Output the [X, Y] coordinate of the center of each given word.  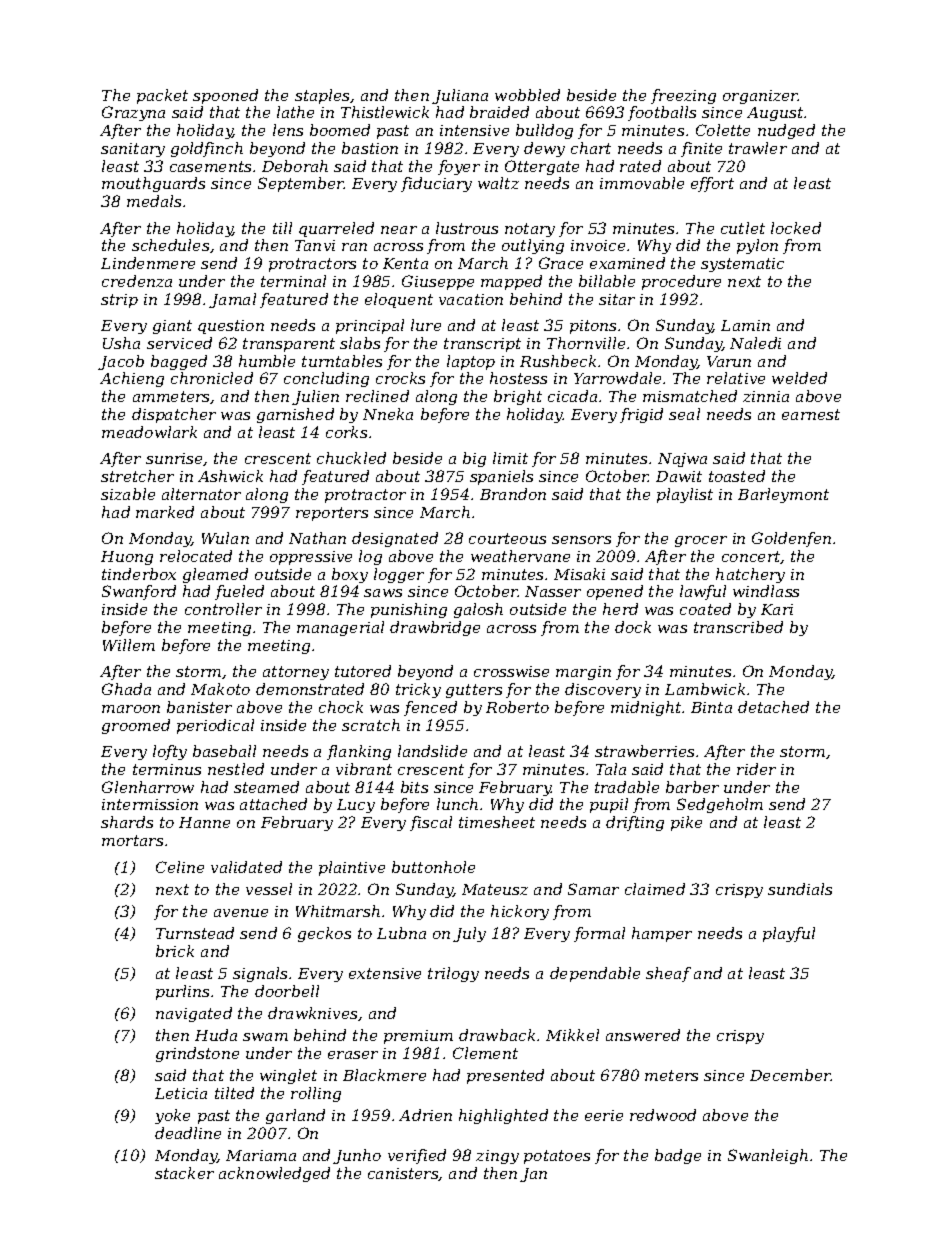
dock [633, 627]
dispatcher [174, 415]
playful [789, 934]
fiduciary [436, 184]
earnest [811, 414]
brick [175, 951]
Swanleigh [768, 1156]
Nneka [388, 414]
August [776, 114]
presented [505, 1076]
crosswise [511, 671]
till [282, 228]
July [469, 934]
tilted [234, 1093]
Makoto [220, 689]
